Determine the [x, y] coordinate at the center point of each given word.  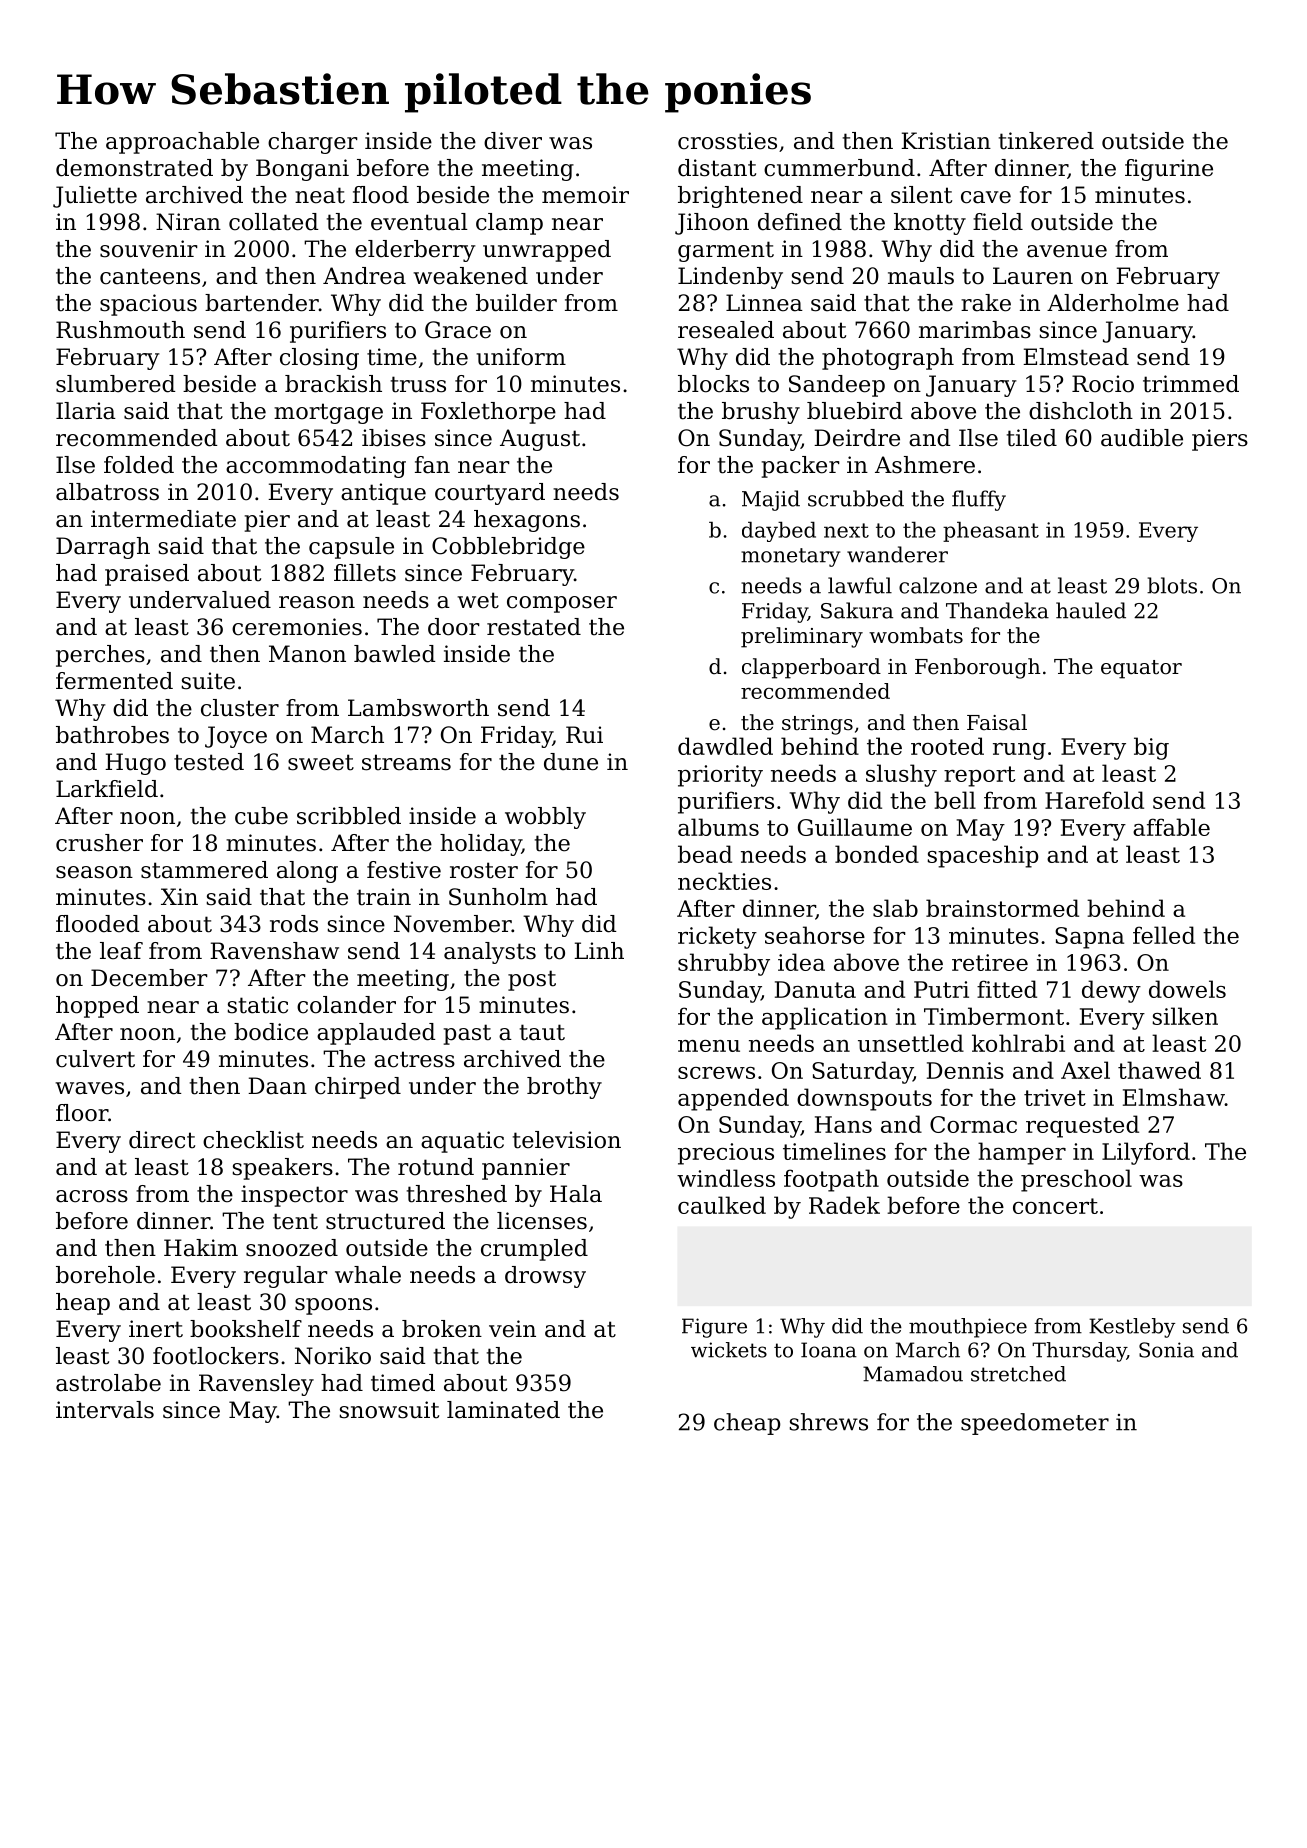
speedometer [1035, 1424]
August [540, 440]
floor [82, 1113]
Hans [843, 1124]
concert [1055, 1206]
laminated [503, 1410]
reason [317, 602]
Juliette [95, 197]
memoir [585, 195]
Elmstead [1076, 357]
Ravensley [256, 1385]
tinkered [1046, 141]
